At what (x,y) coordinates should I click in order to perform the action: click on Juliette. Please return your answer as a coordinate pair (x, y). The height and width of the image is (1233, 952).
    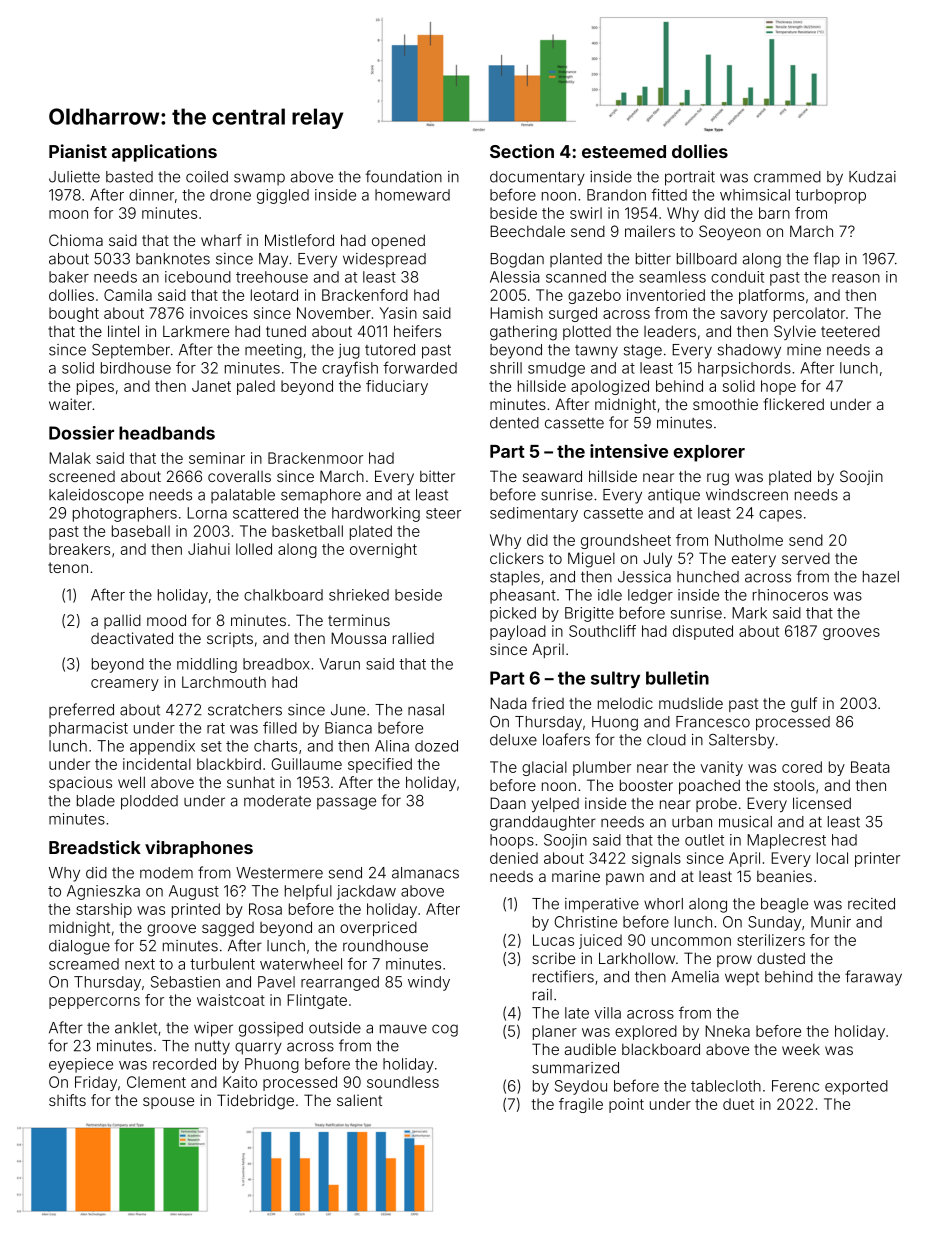
    Looking at the image, I should click on (74, 177).
